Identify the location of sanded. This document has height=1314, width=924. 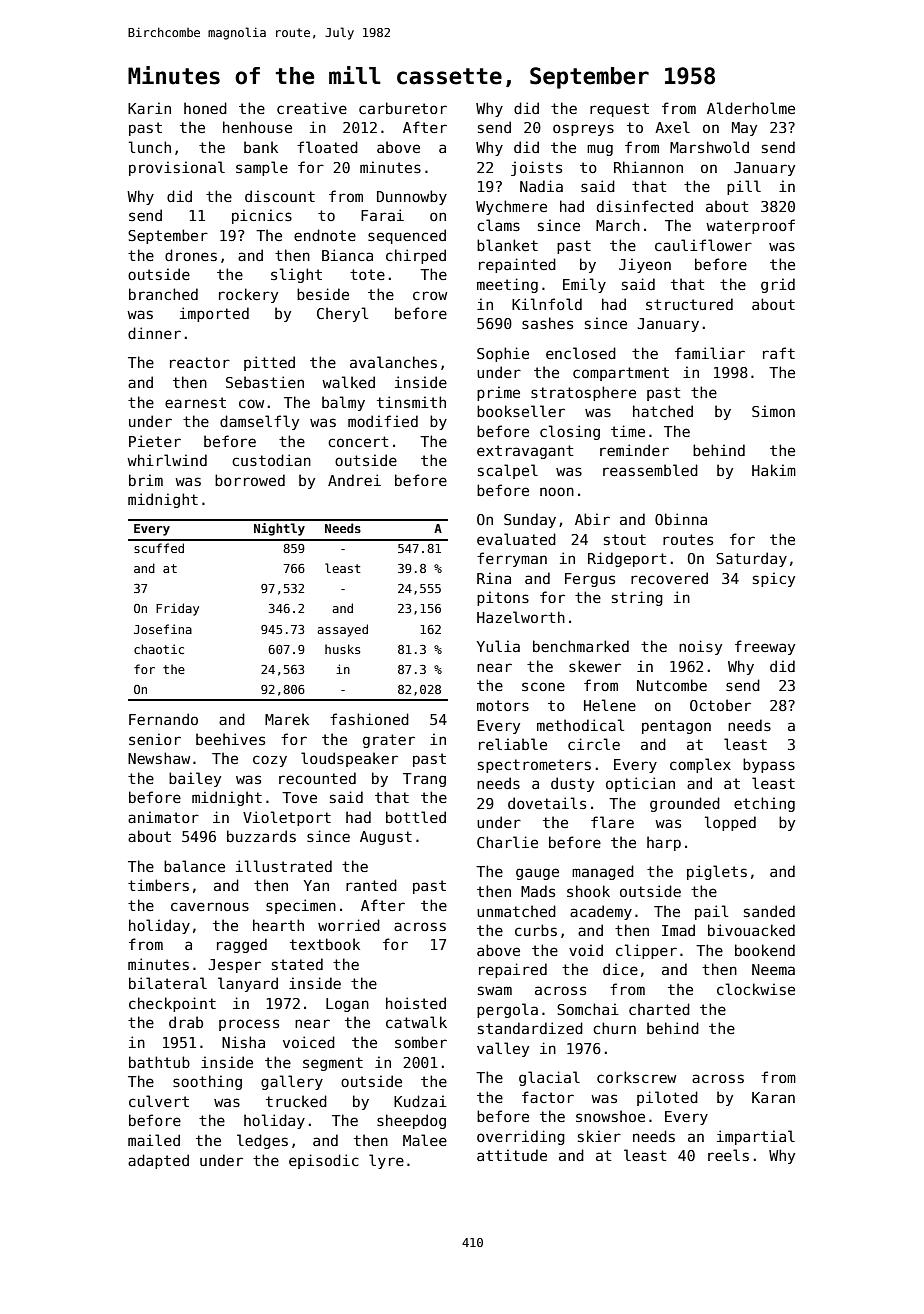
(769, 911).
